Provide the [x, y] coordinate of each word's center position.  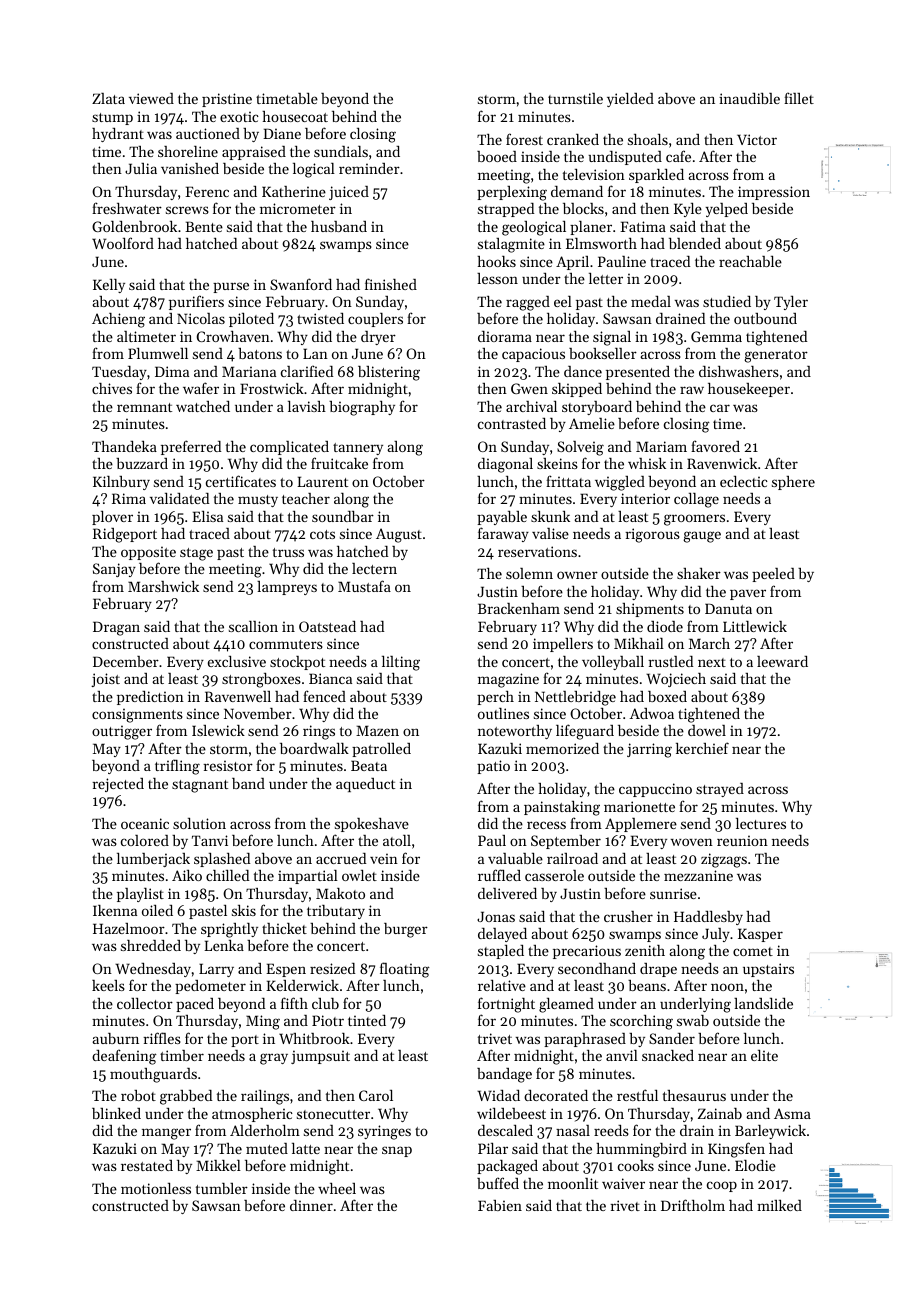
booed [497, 156]
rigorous [652, 535]
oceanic [145, 823]
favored [715, 446]
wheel [337, 1188]
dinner [311, 1205]
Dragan [116, 628]
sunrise [673, 893]
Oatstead [327, 626]
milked [779, 1205]
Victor [757, 139]
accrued [341, 858]
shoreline [188, 151]
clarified [307, 371]
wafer [201, 388]
